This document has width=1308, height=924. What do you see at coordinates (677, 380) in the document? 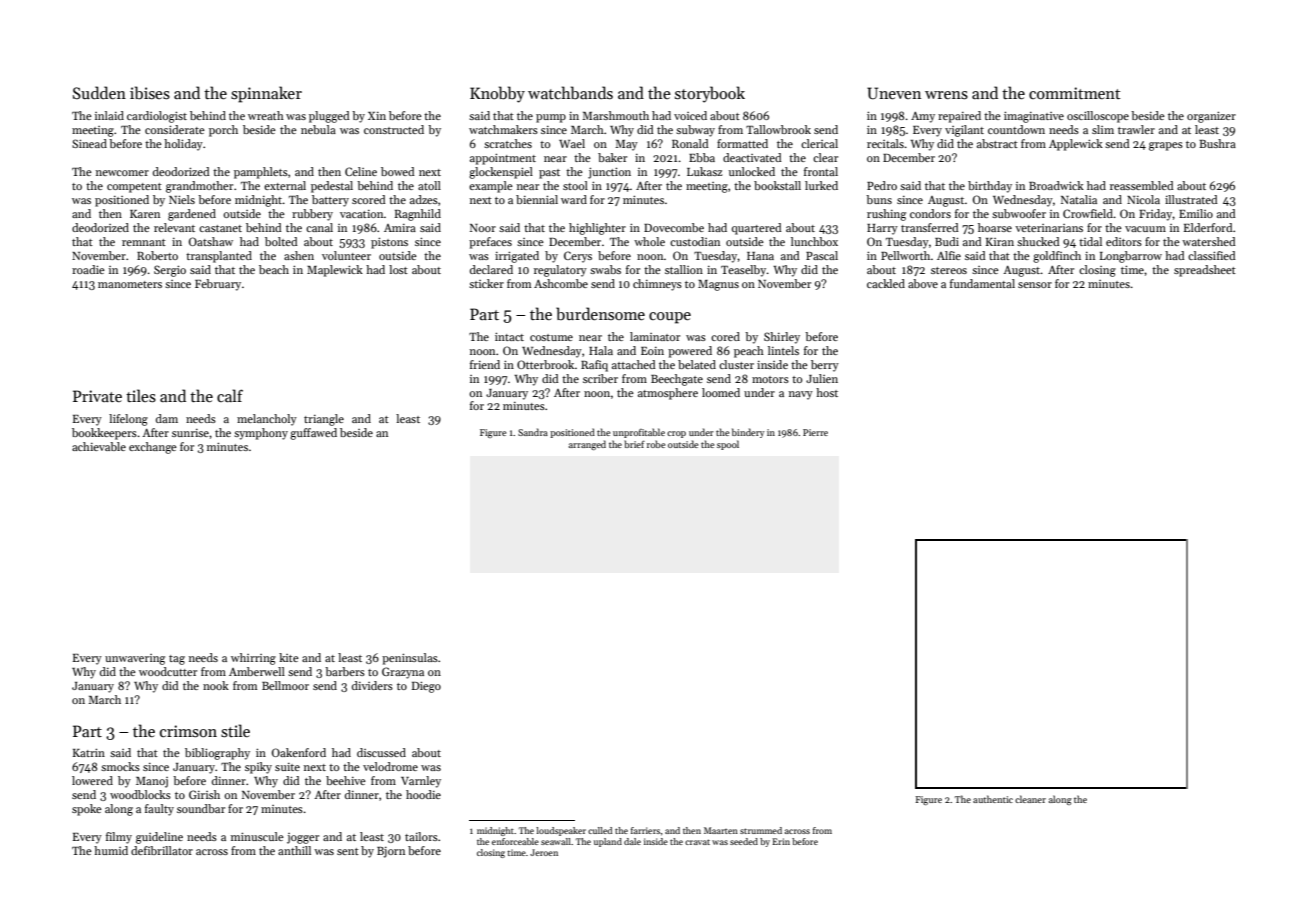
I see `Beechgate` at bounding box center [677, 380].
